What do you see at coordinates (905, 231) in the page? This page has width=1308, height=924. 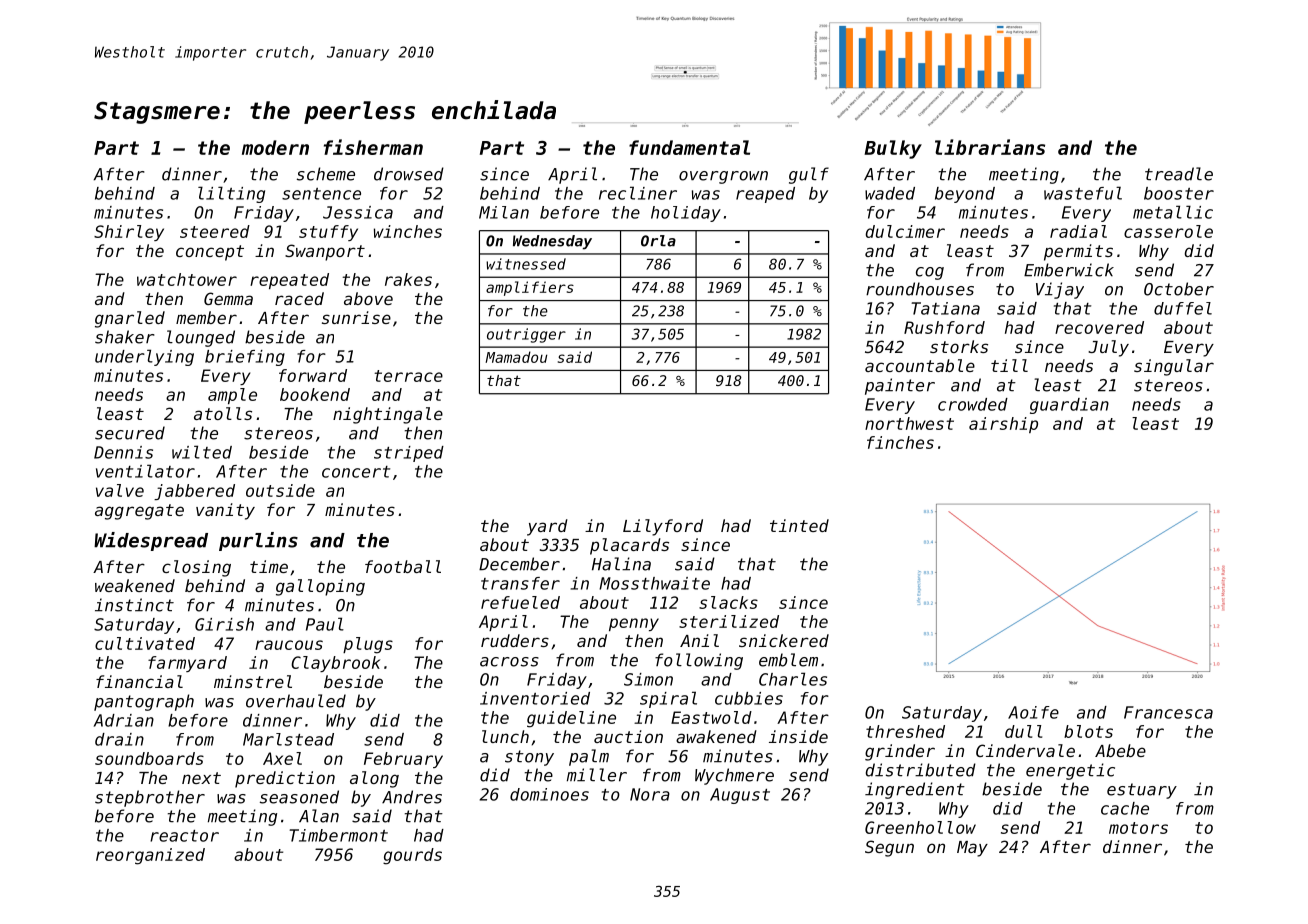 I see `dulcimer` at bounding box center [905, 231].
